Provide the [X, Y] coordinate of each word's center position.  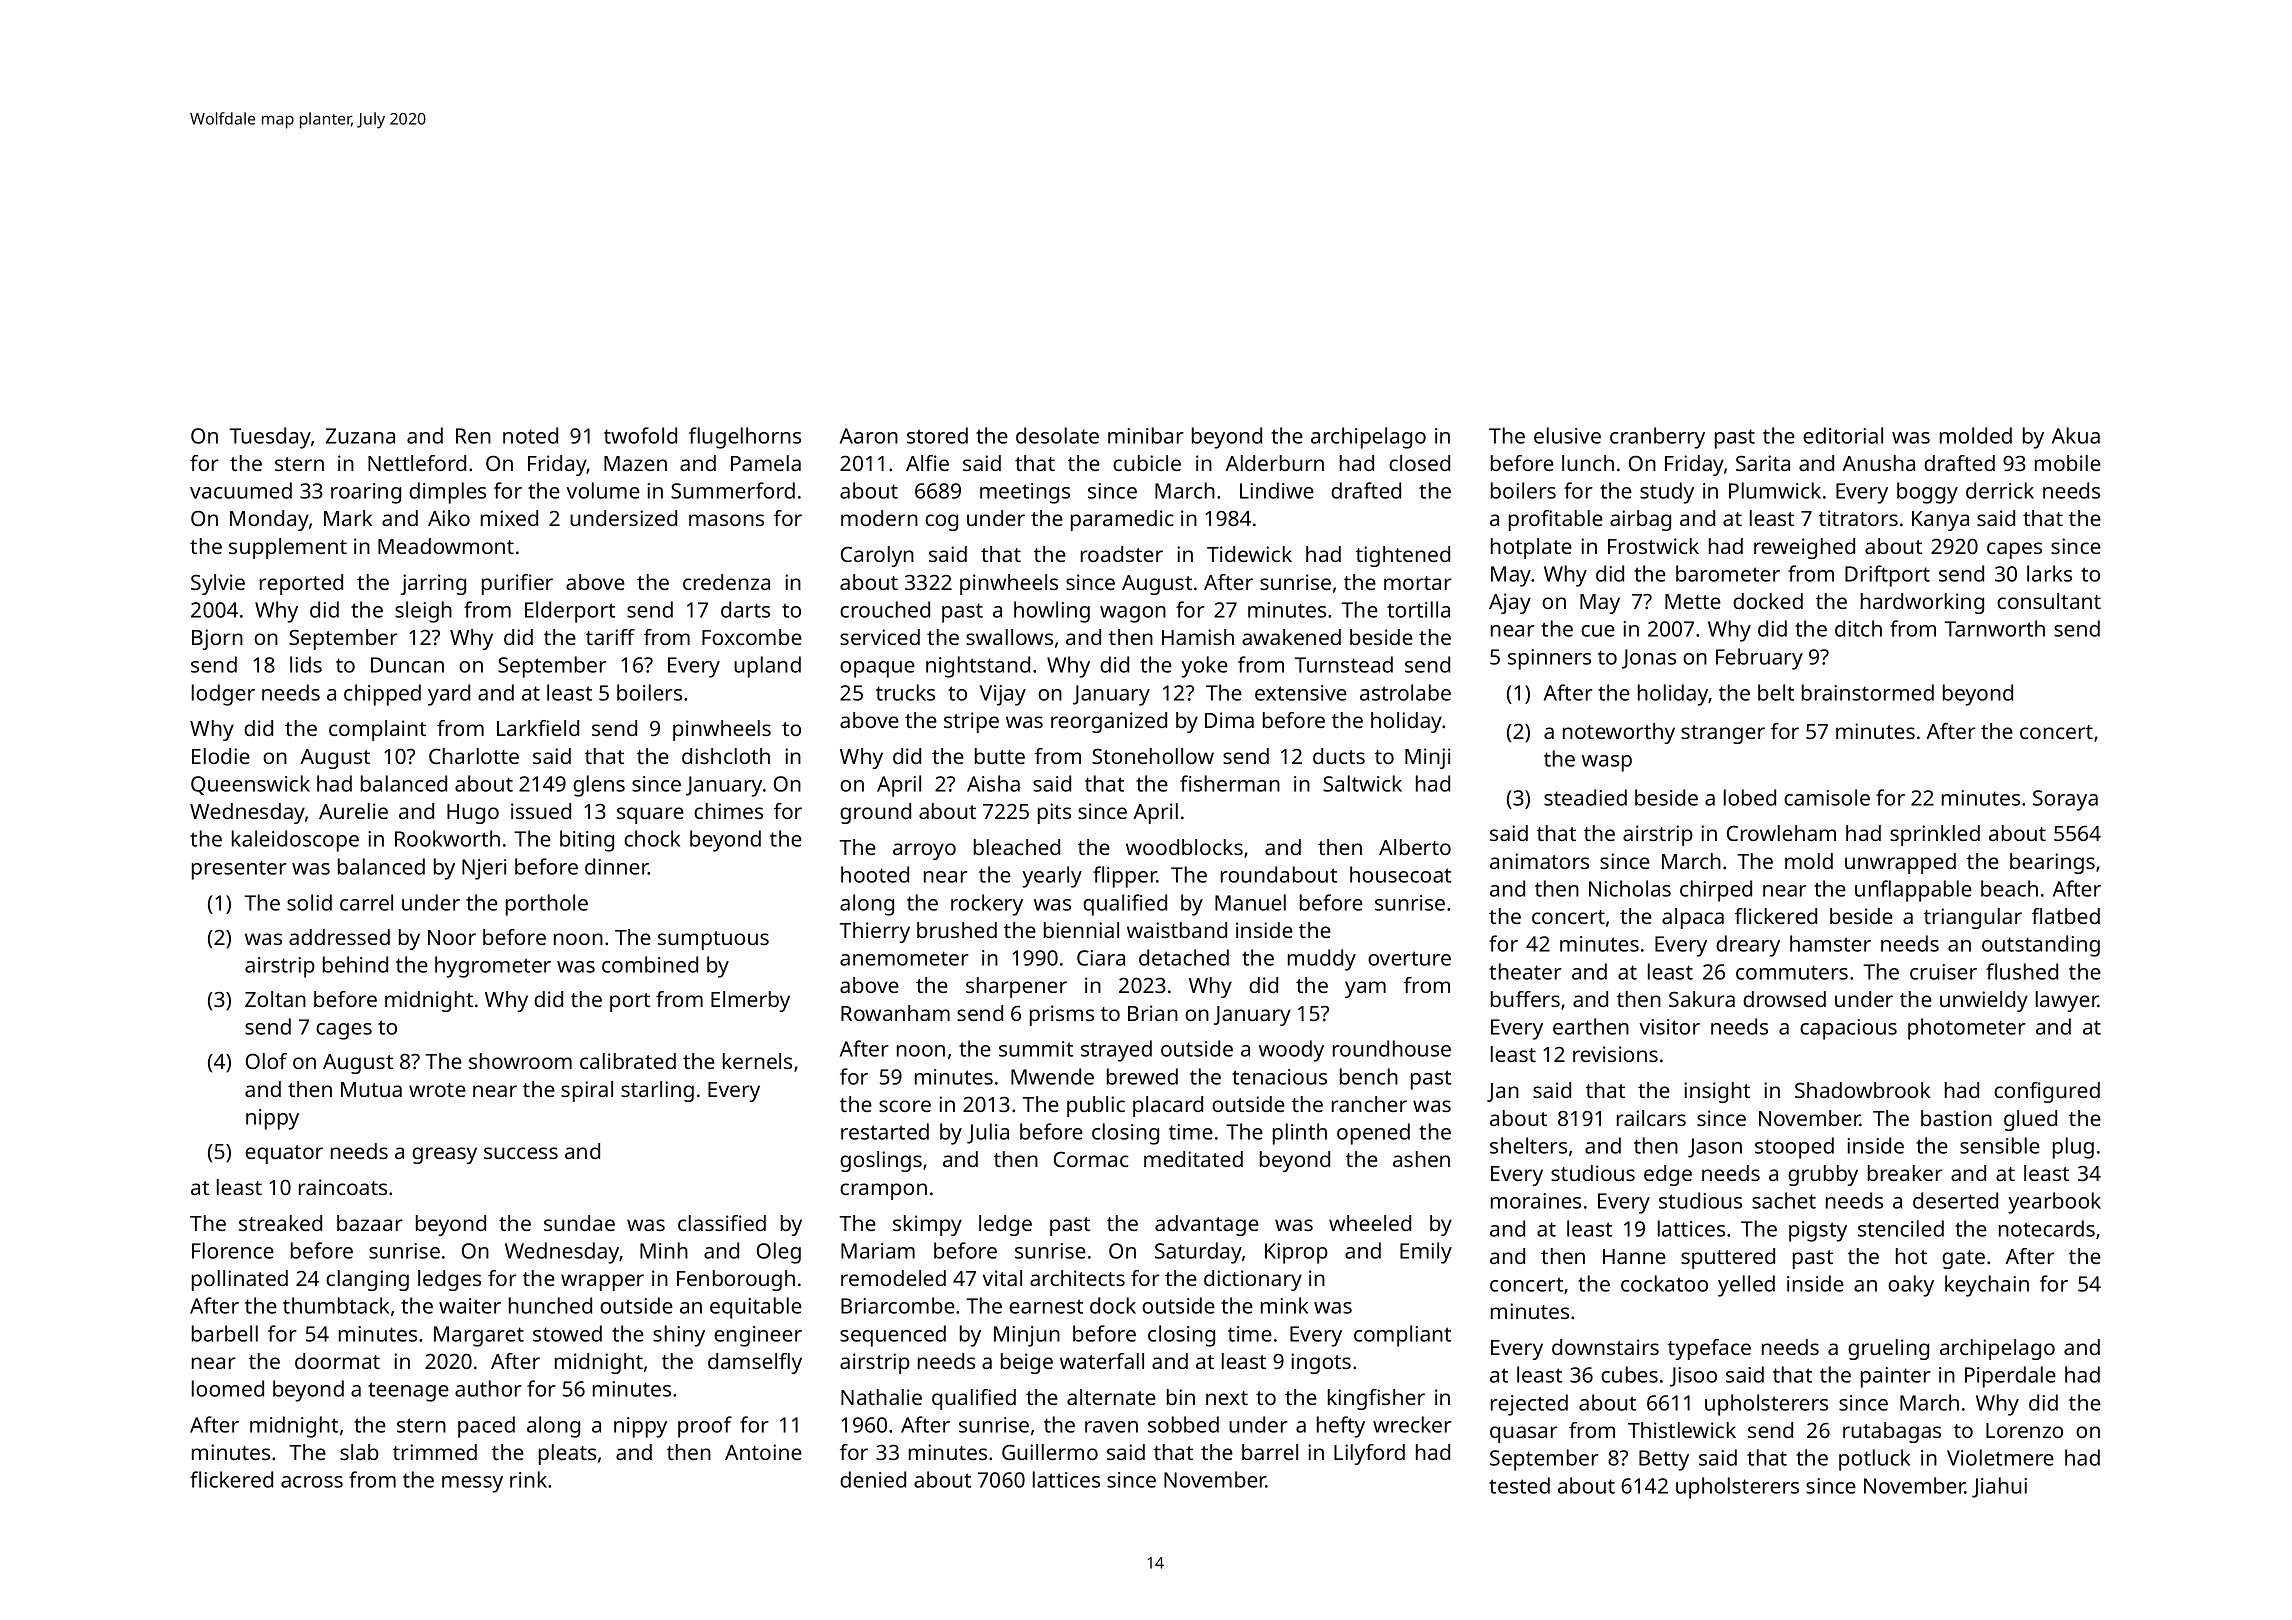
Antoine [763, 1452]
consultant [2049, 601]
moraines [1536, 1201]
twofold [640, 435]
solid [309, 902]
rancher [1369, 1104]
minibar [1146, 435]
